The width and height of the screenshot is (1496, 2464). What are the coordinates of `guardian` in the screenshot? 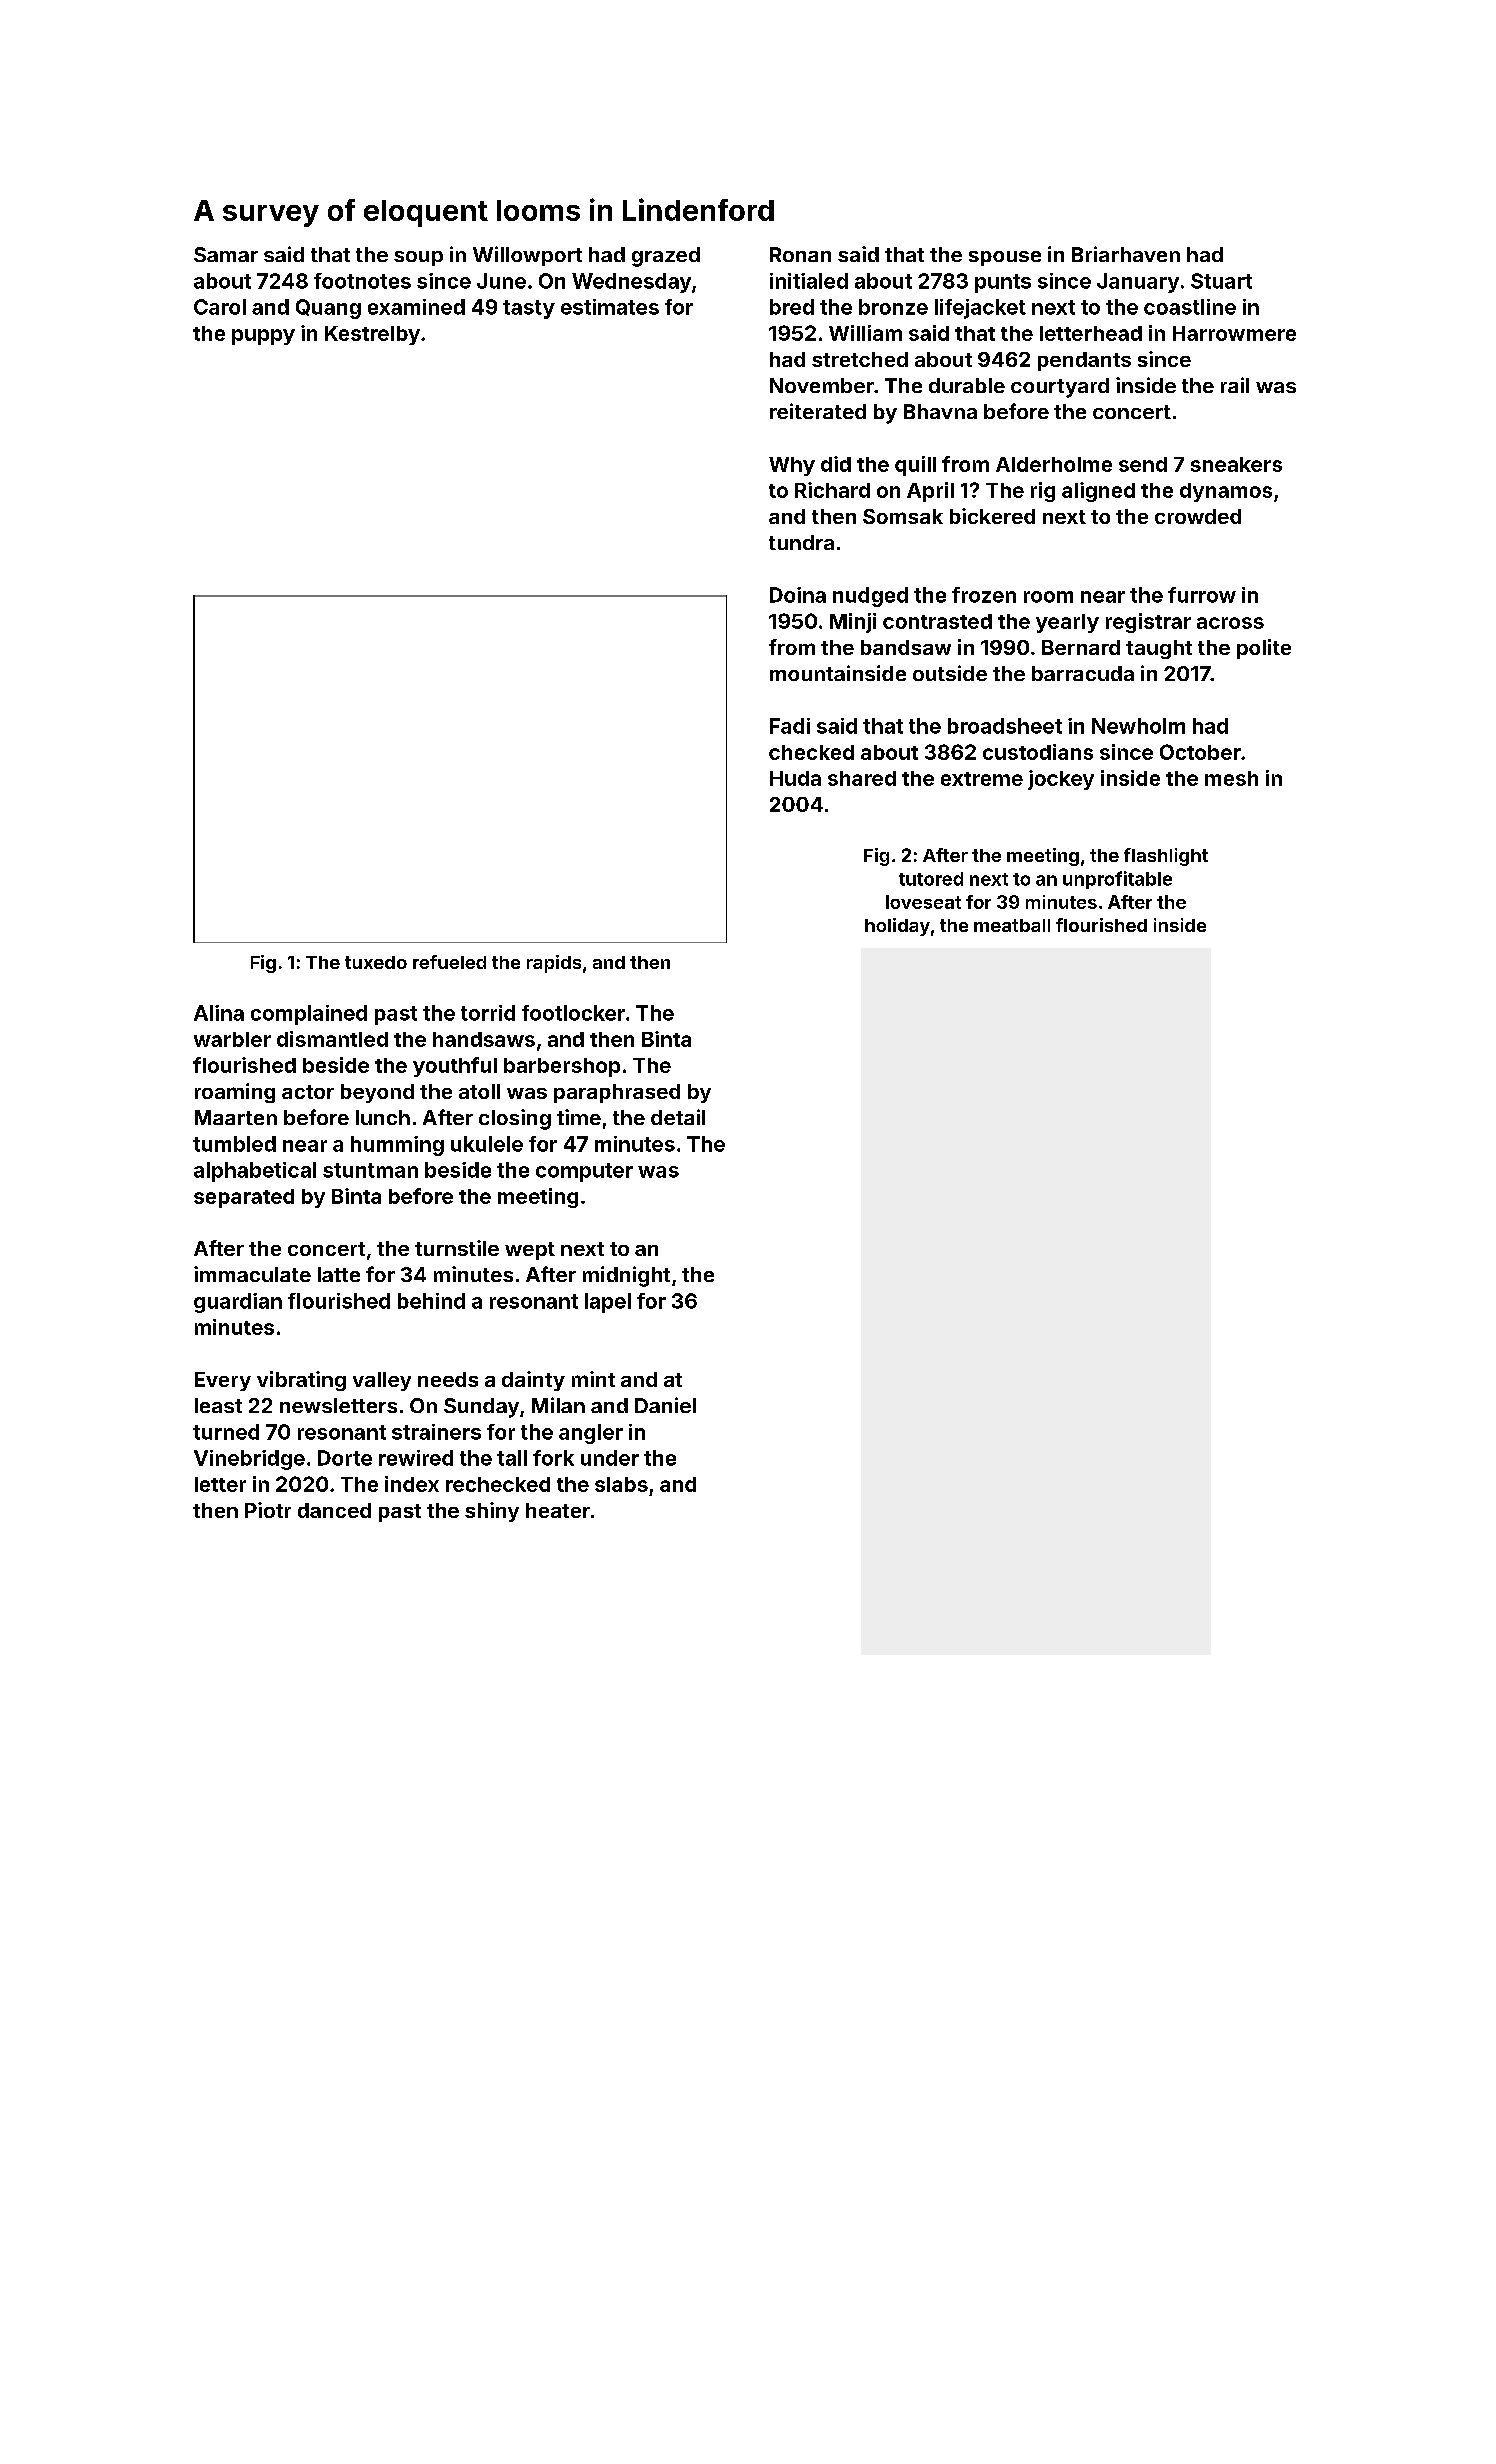 It's located at (238, 1303).
